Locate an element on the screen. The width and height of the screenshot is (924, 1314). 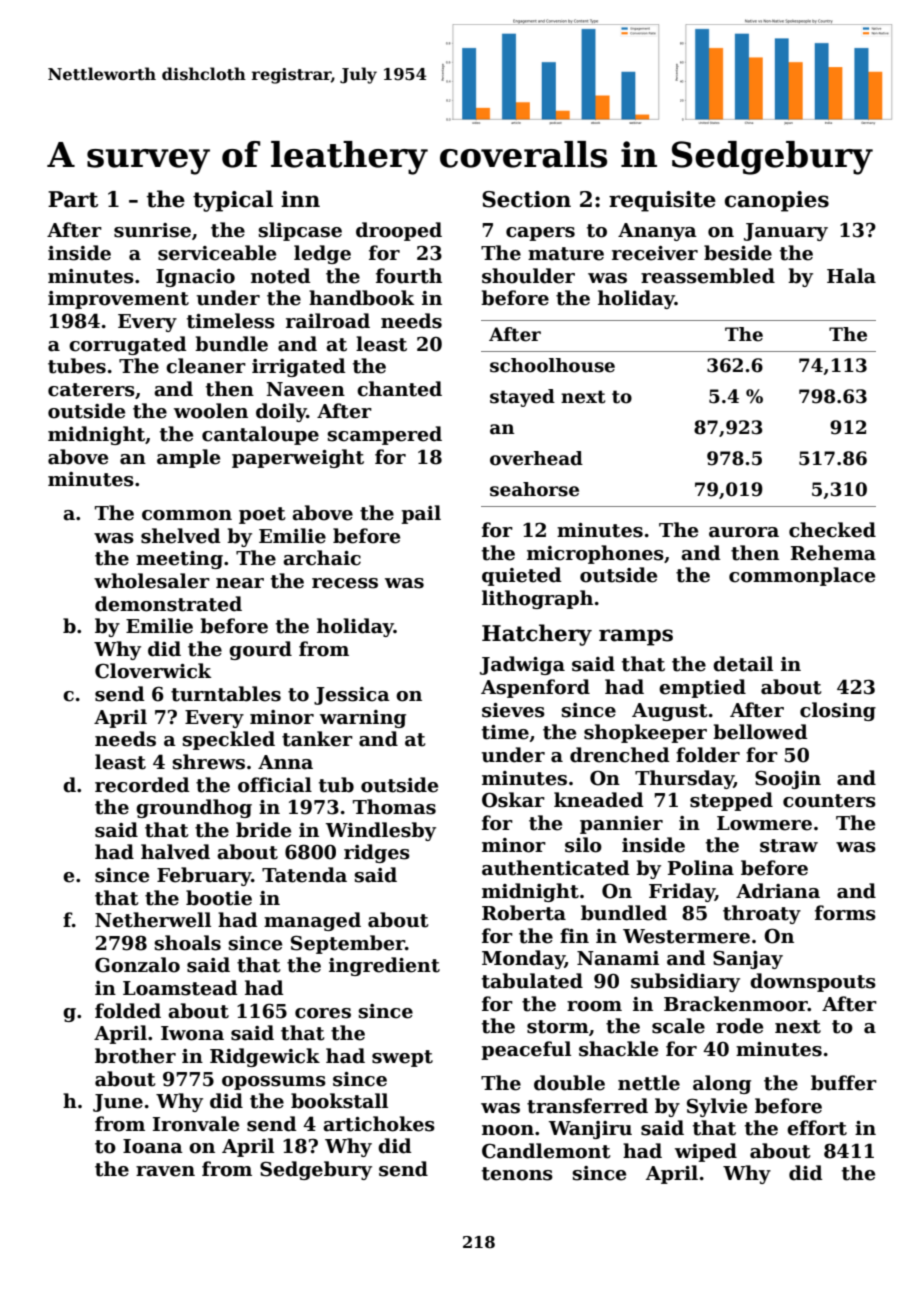
Ironvale is located at coordinates (196, 1124).
